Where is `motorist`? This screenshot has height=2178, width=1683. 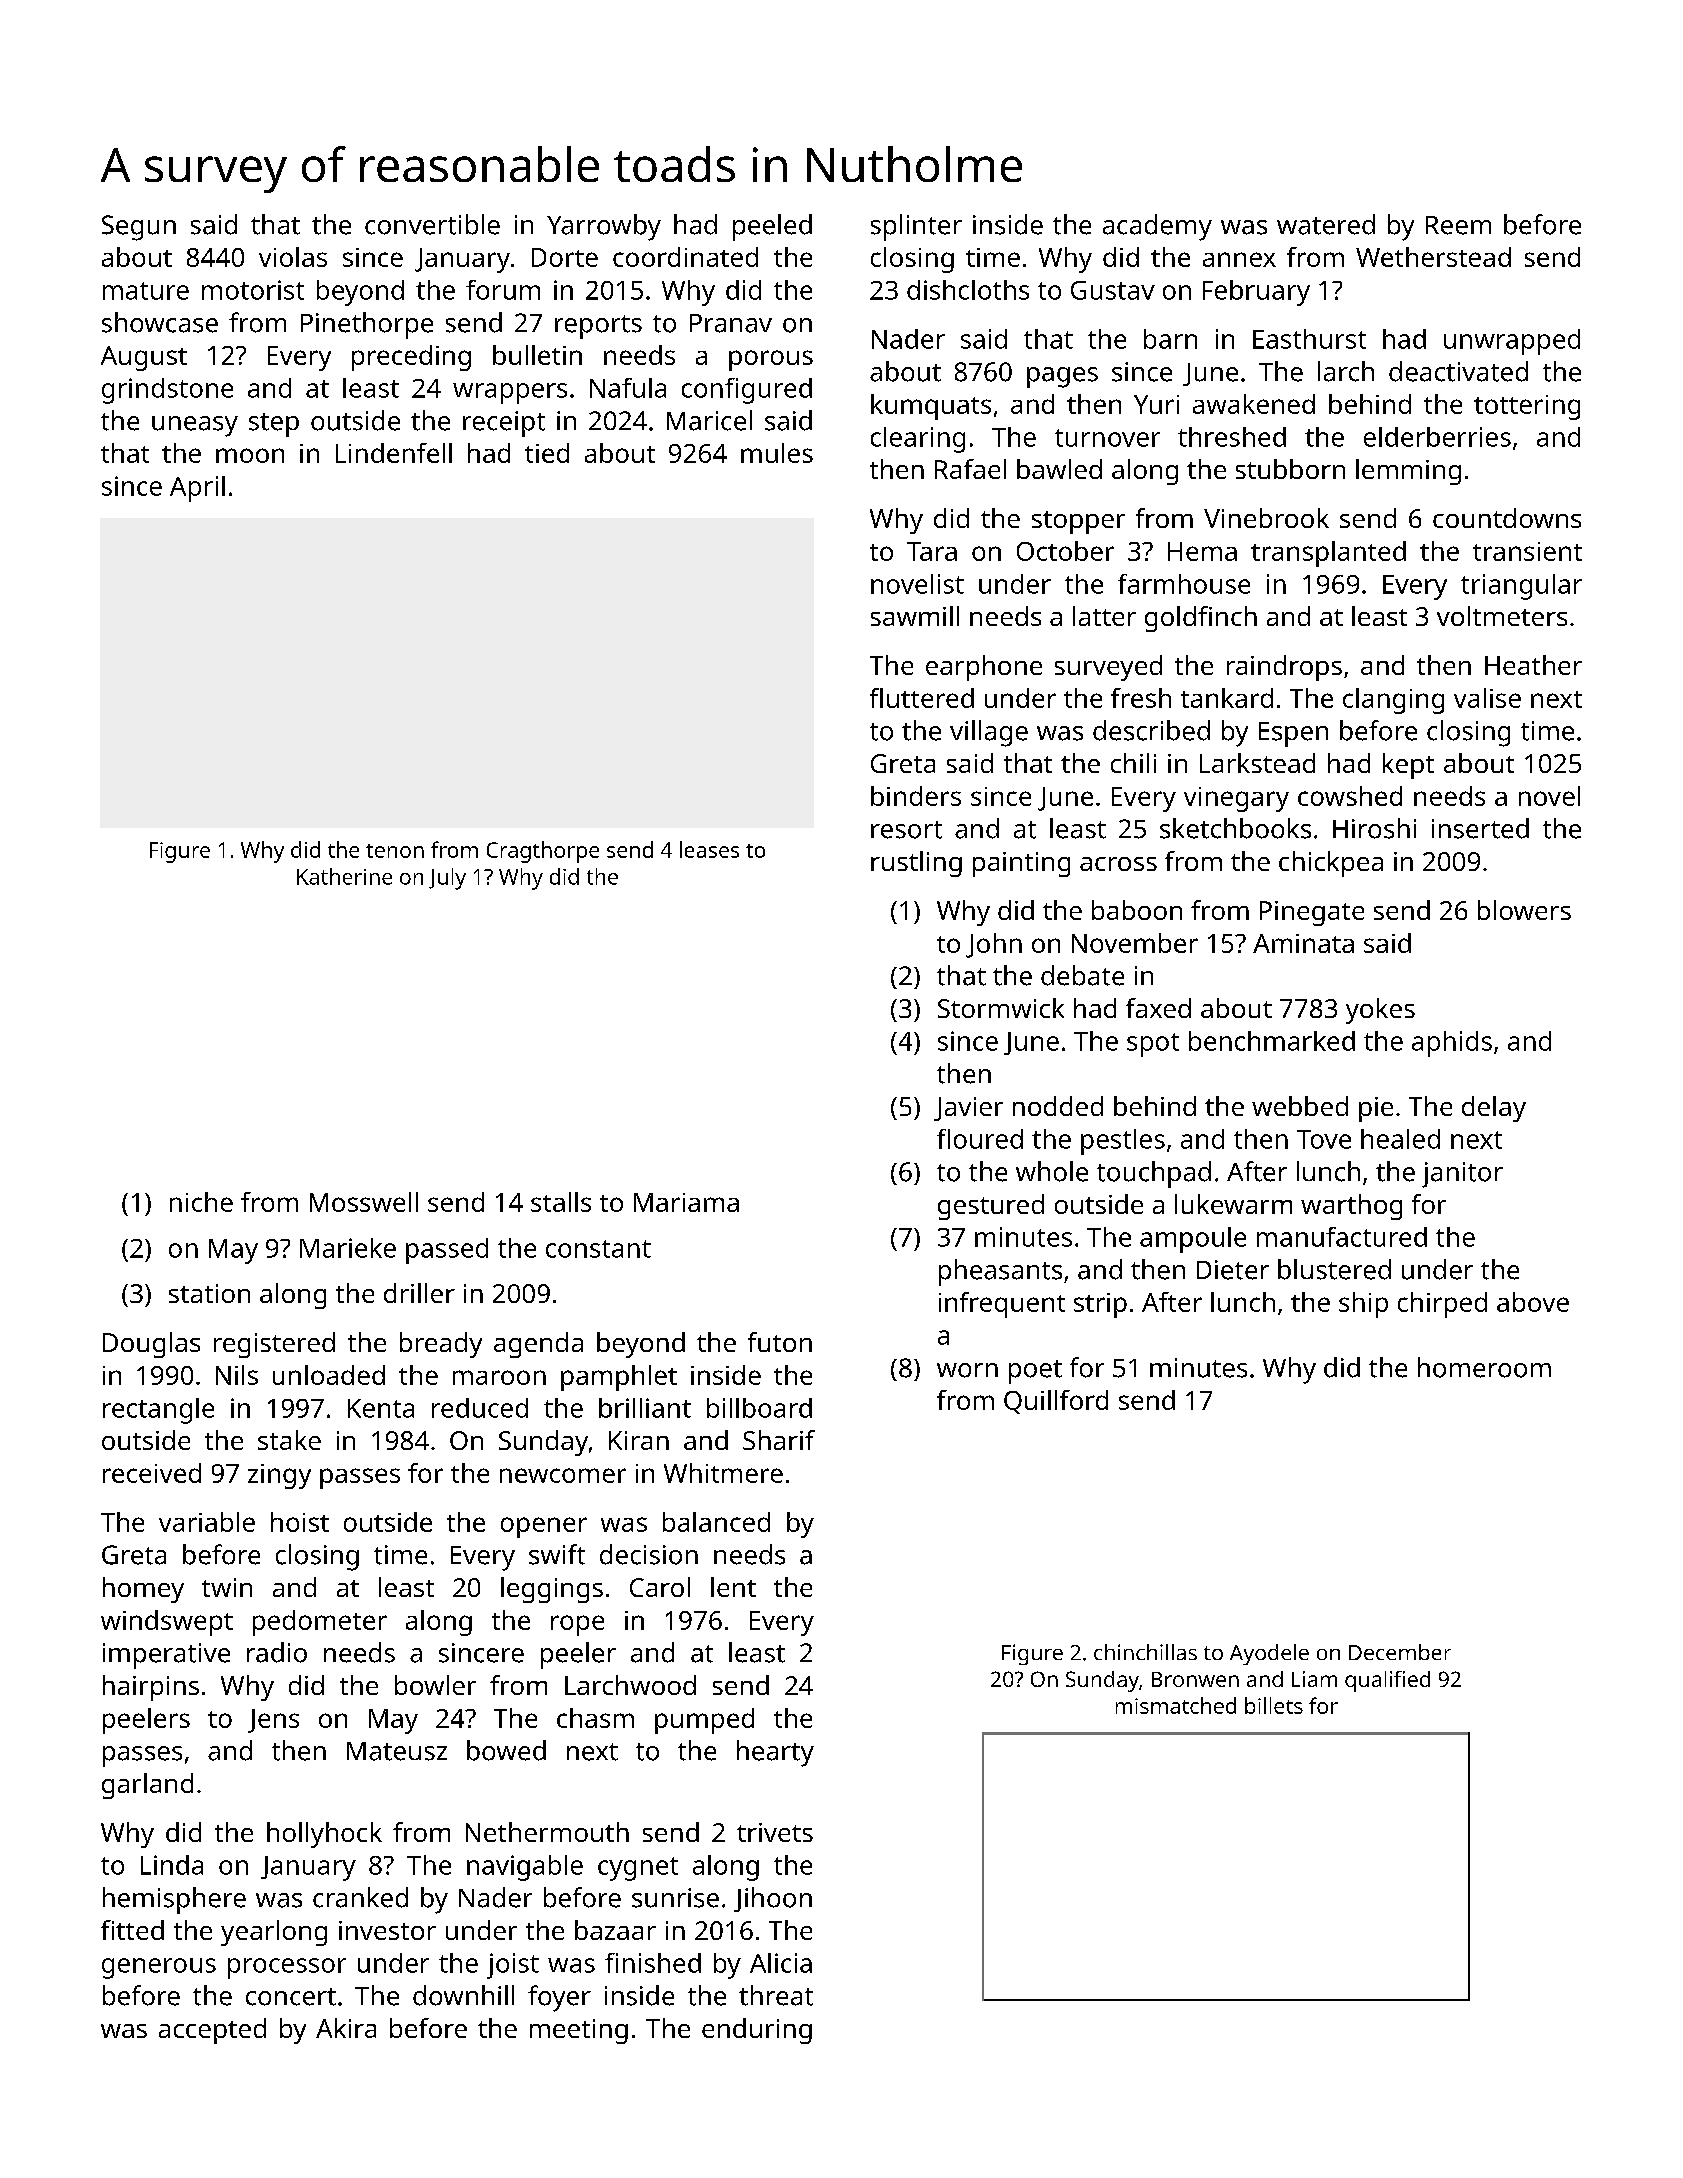
motorist is located at coordinates (253, 290).
